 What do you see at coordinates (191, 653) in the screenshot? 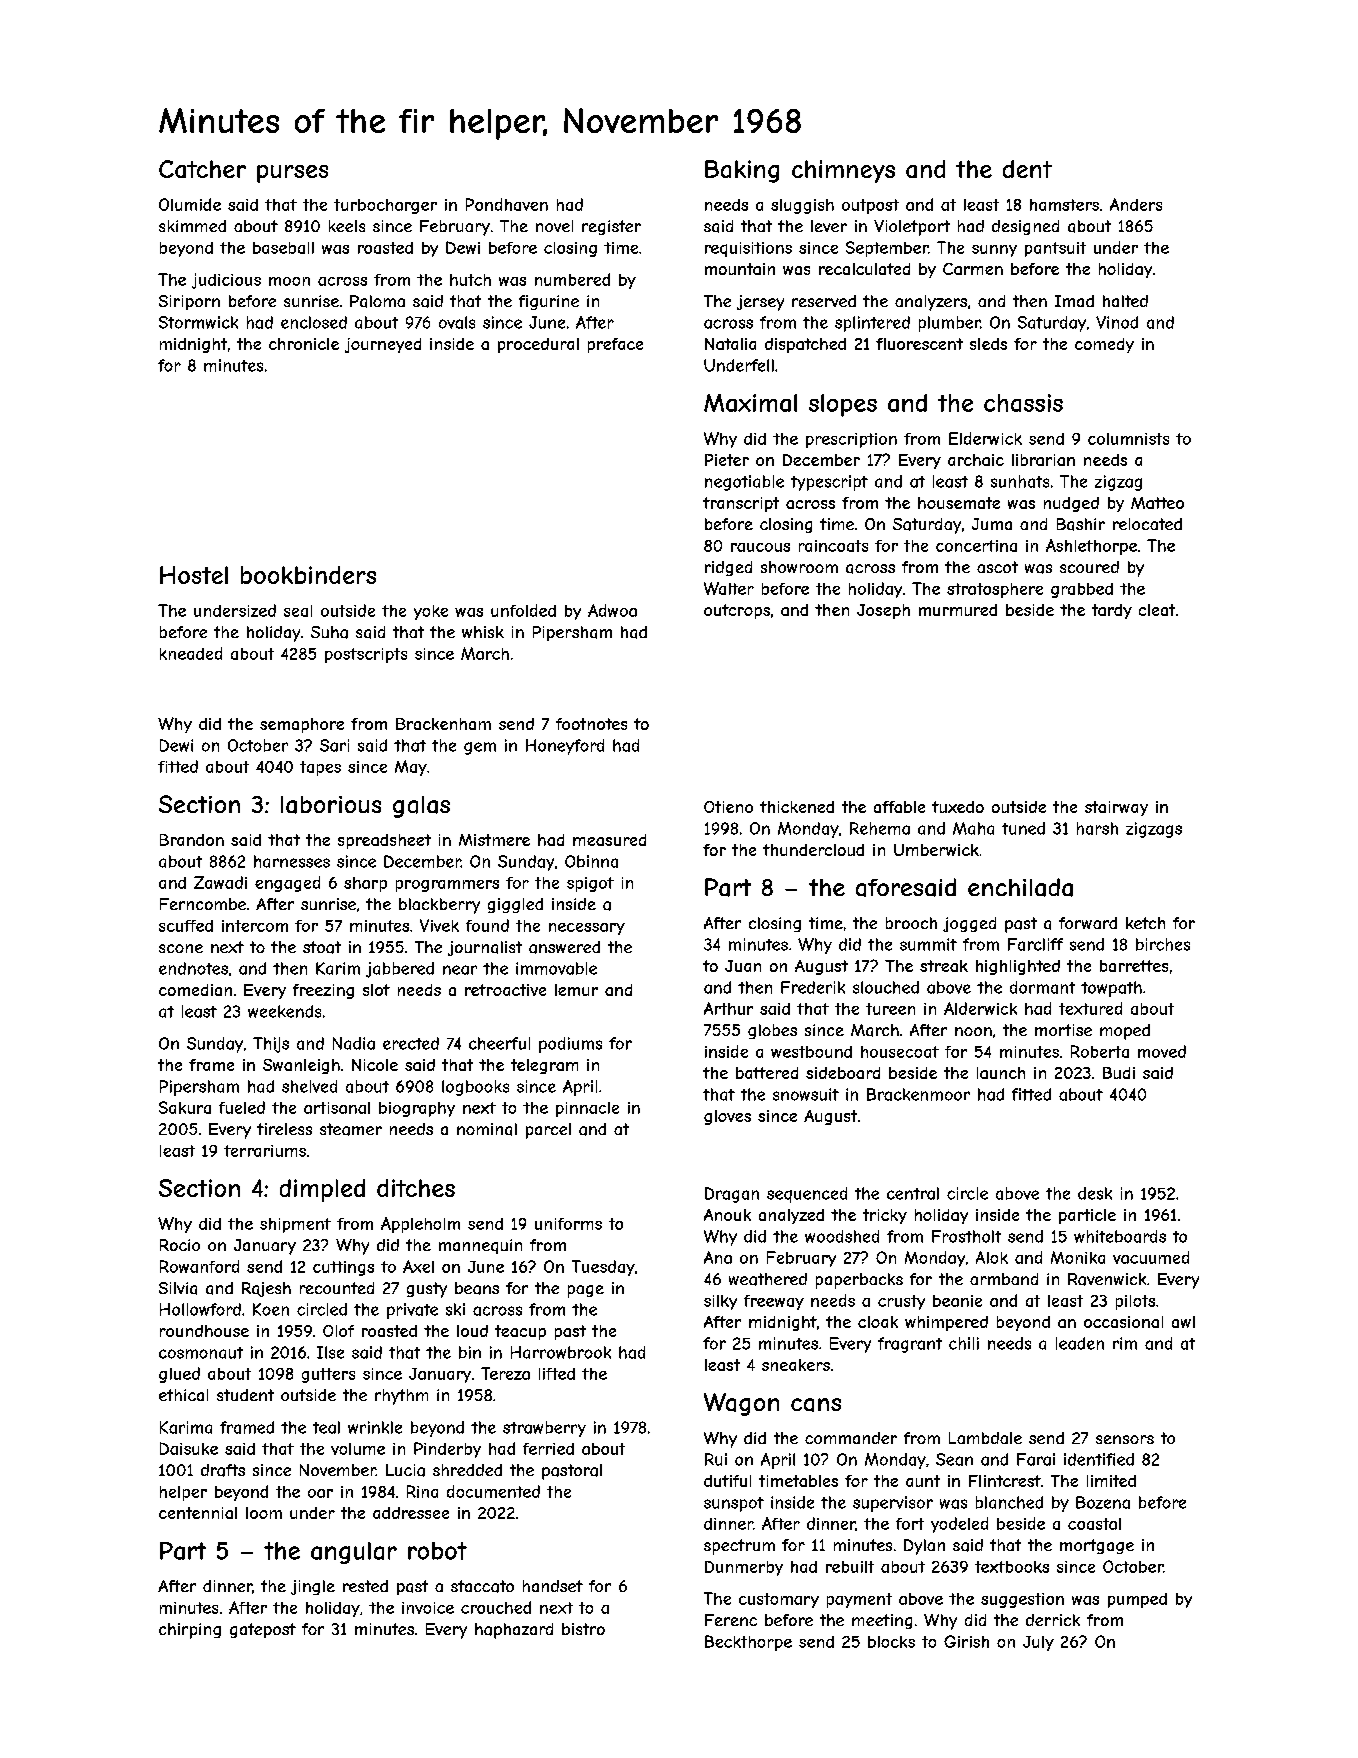
I see `kneaded` at bounding box center [191, 653].
